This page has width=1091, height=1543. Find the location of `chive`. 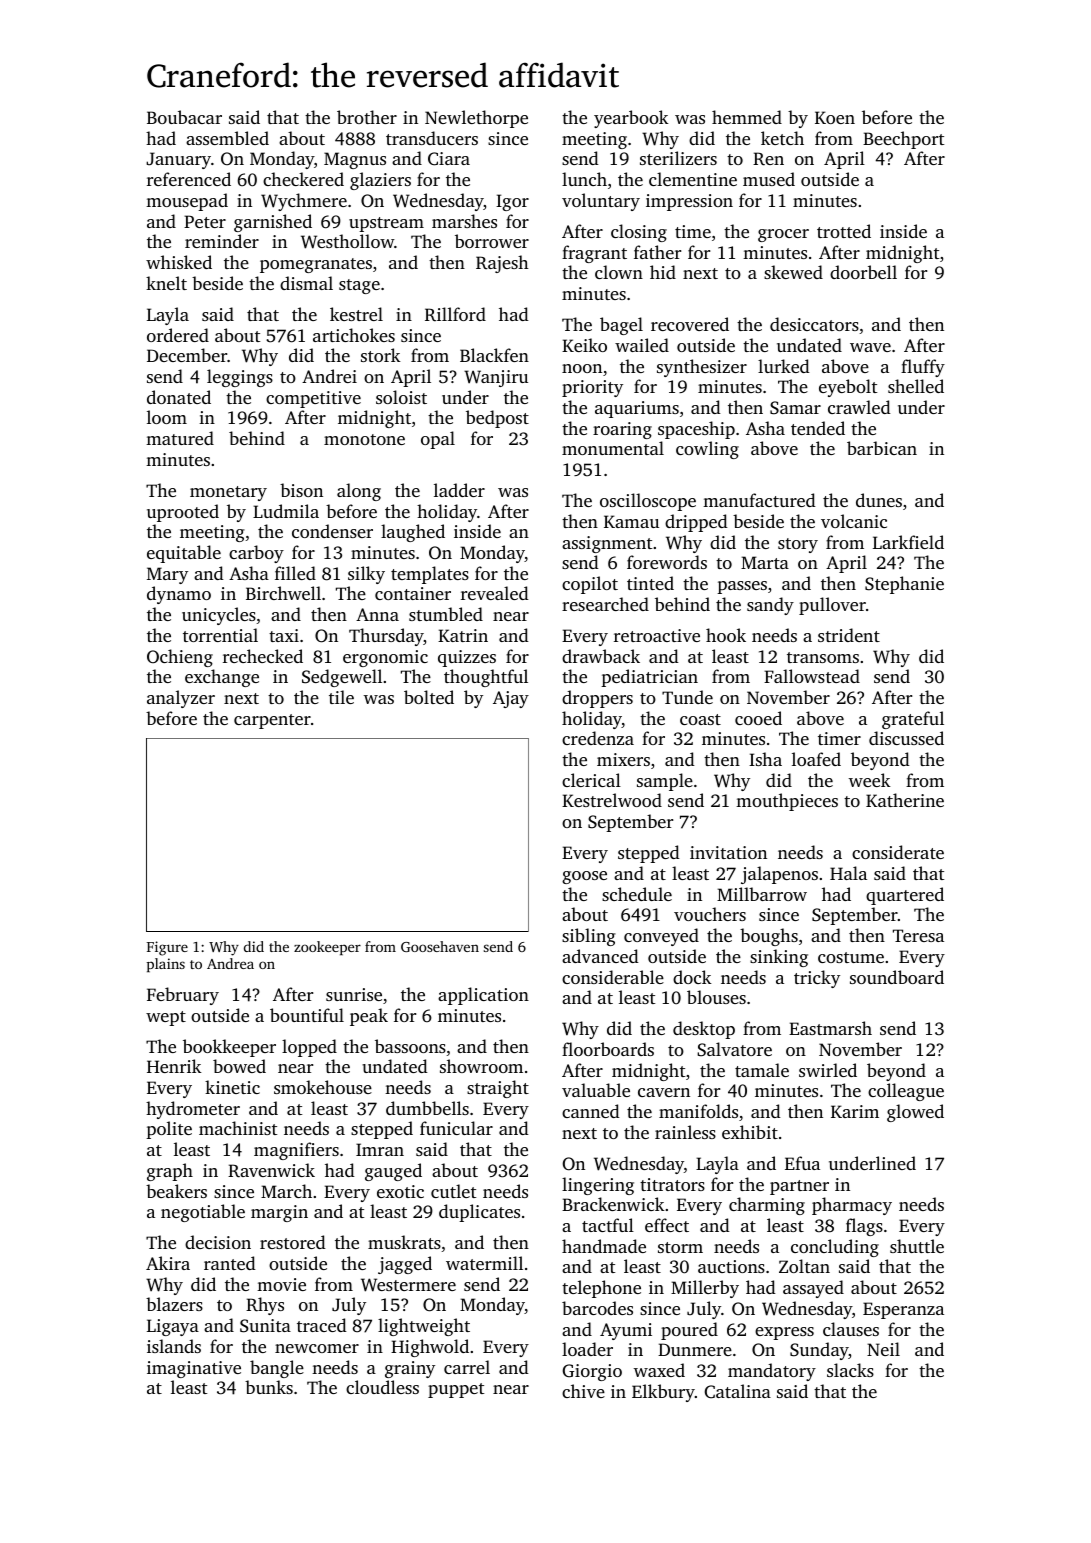

chive is located at coordinates (583, 1391).
